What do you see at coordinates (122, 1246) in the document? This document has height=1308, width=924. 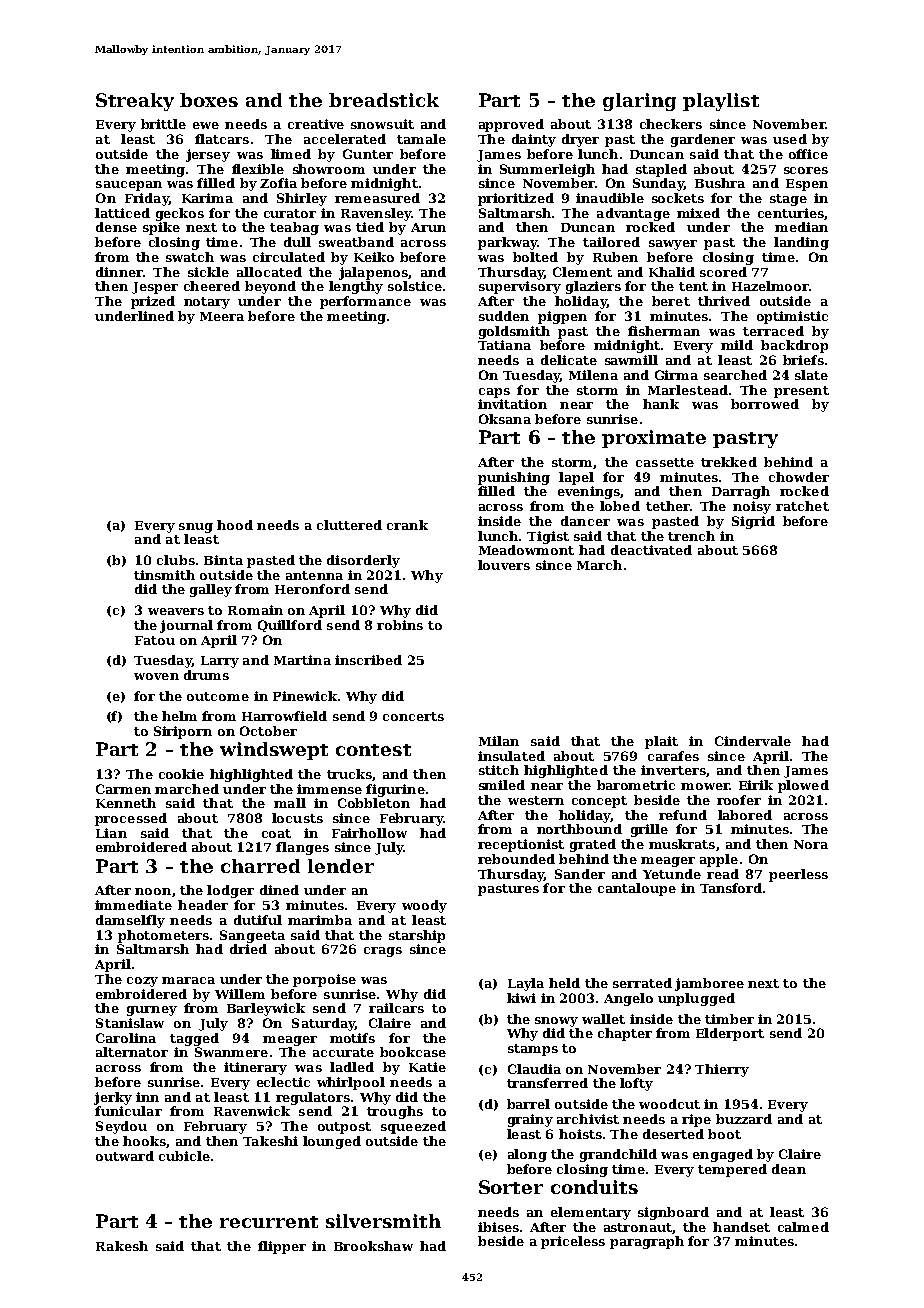 I see `Rakesh` at bounding box center [122, 1246].
